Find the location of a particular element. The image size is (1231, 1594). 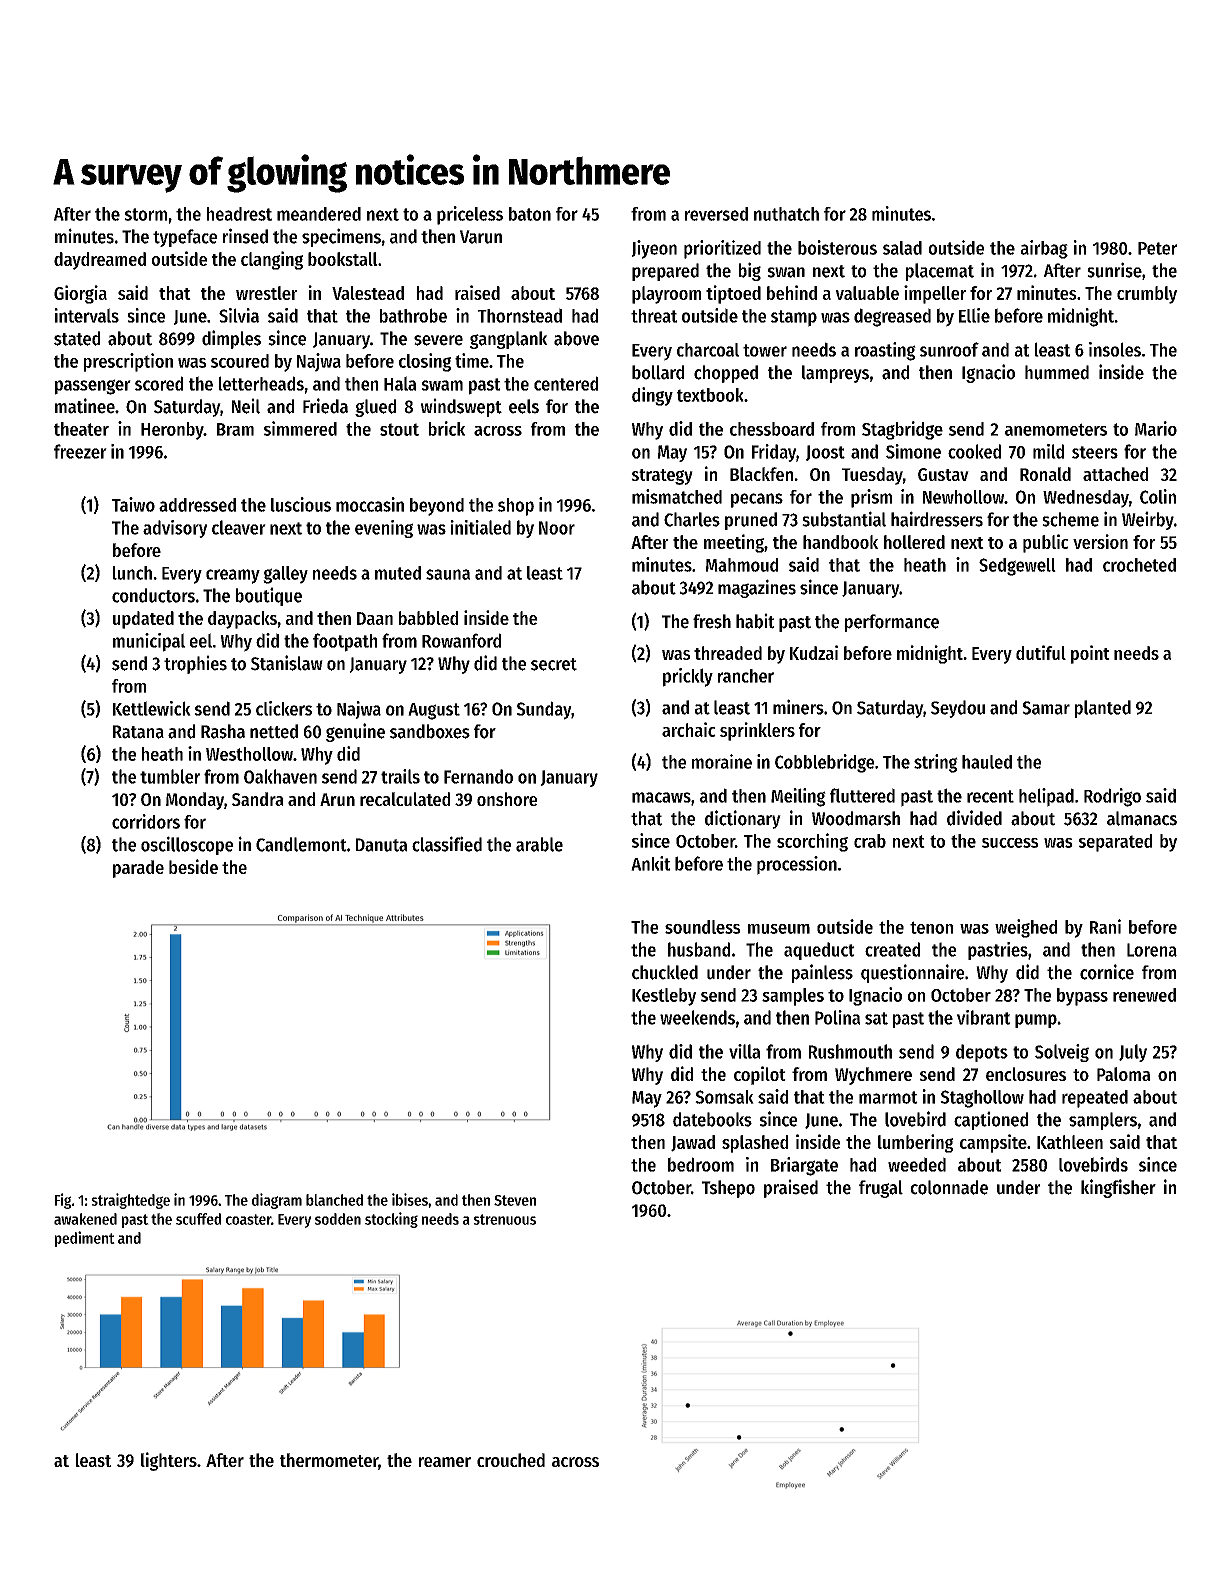

crouched is located at coordinates (511, 1460).
